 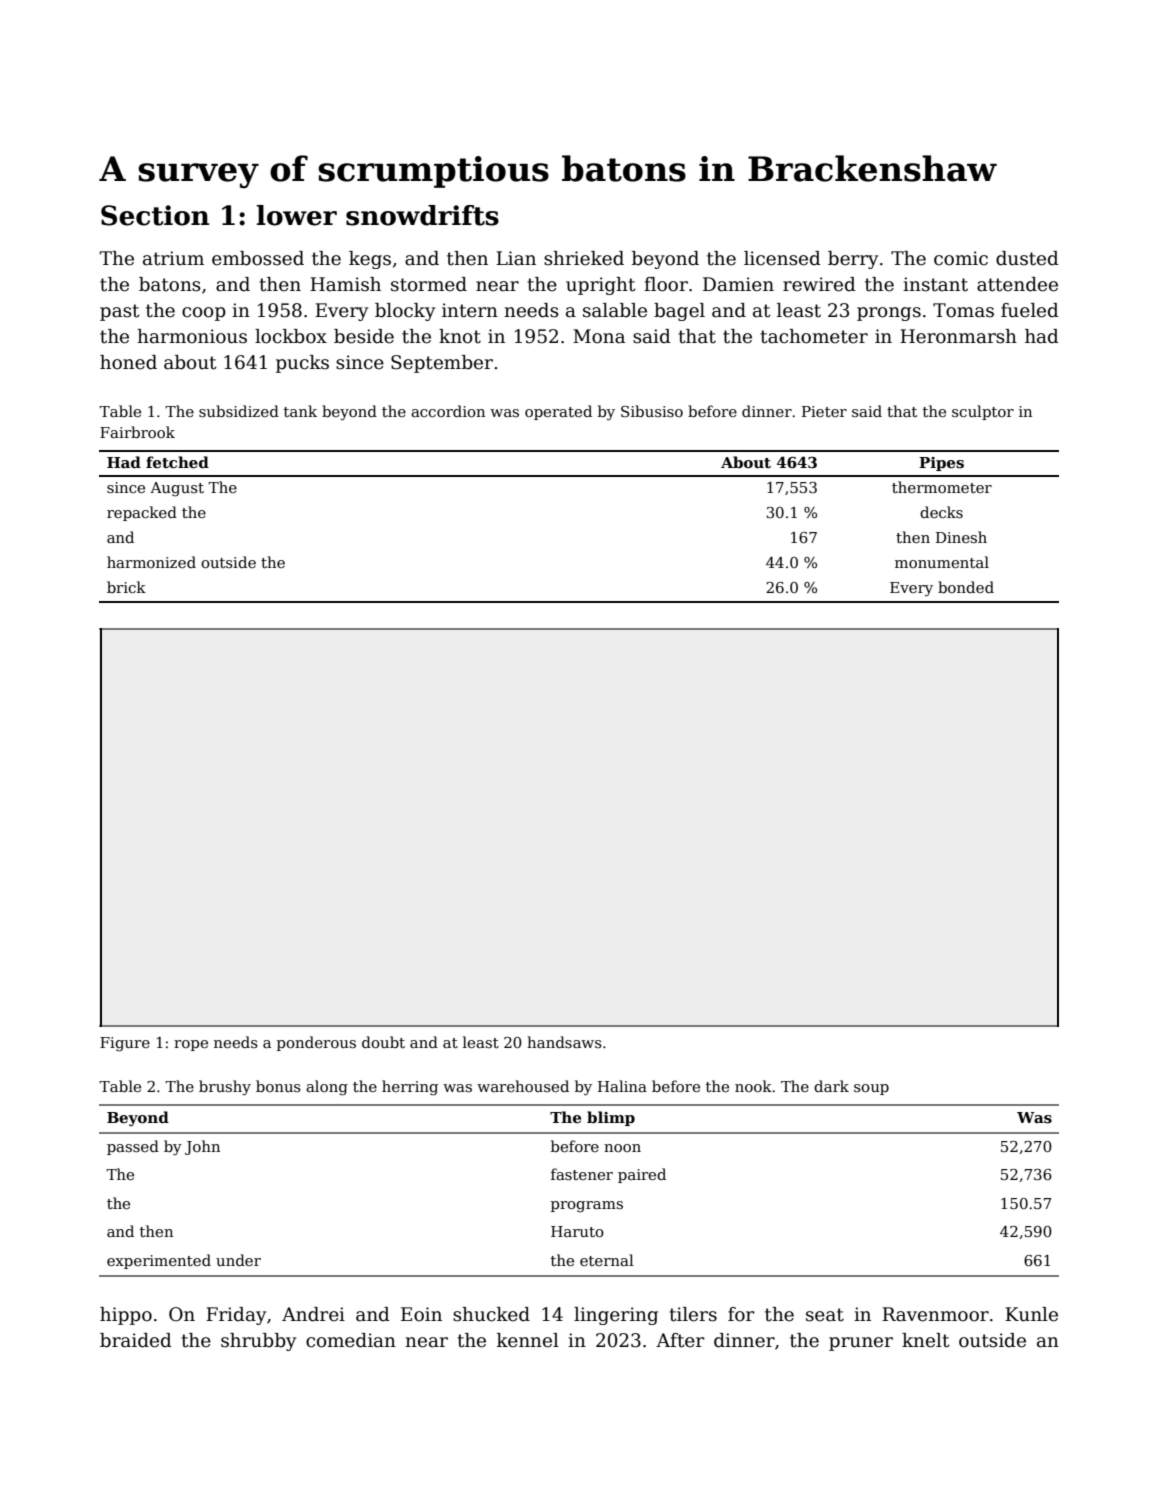 What do you see at coordinates (564, 1042) in the image?
I see `handsaws` at bounding box center [564, 1042].
